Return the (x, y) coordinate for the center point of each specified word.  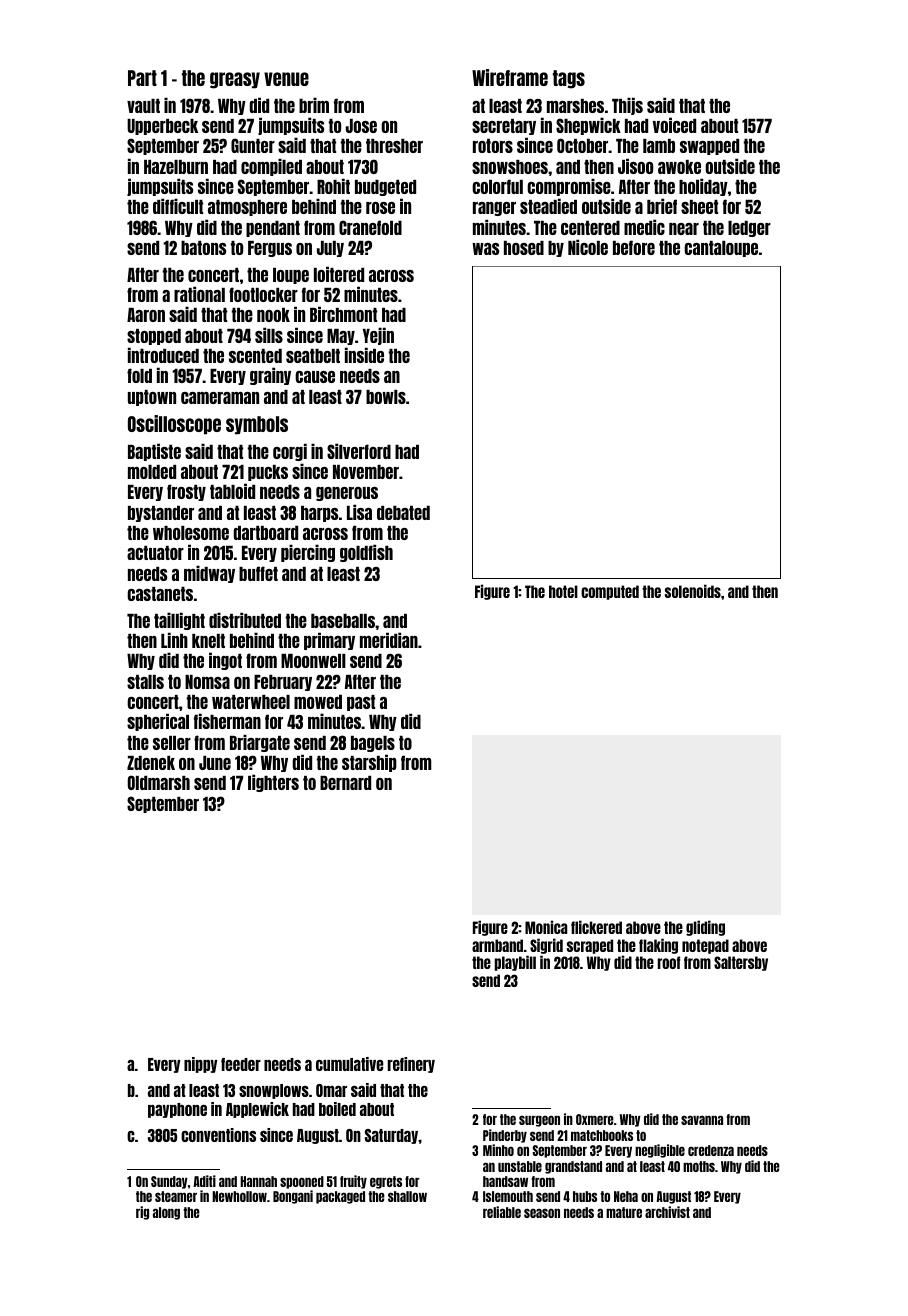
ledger (749, 229)
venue (286, 79)
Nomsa (207, 682)
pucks (268, 473)
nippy (200, 1065)
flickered (596, 927)
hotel (563, 591)
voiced (674, 125)
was (485, 249)
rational (199, 294)
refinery (411, 1065)
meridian (389, 640)
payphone (177, 1110)
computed (610, 592)
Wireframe (510, 77)
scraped (590, 946)
